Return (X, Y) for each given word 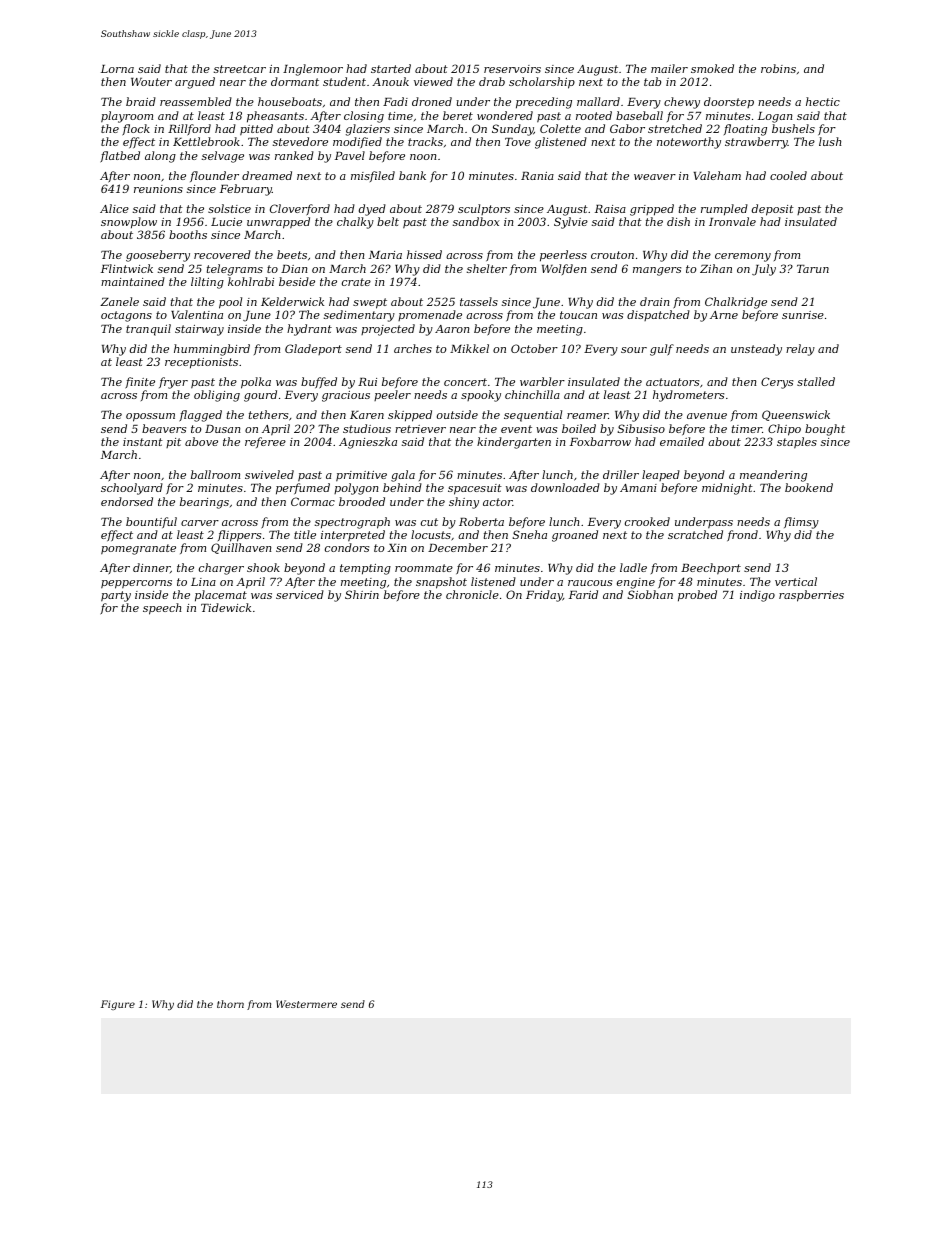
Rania (537, 176)
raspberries (811, 596)
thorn (230, 1004)
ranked (294, 155)
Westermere (306, 1004)
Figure (118, 1005)
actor (498, 502)
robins (778, 68)
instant (143, 442)
